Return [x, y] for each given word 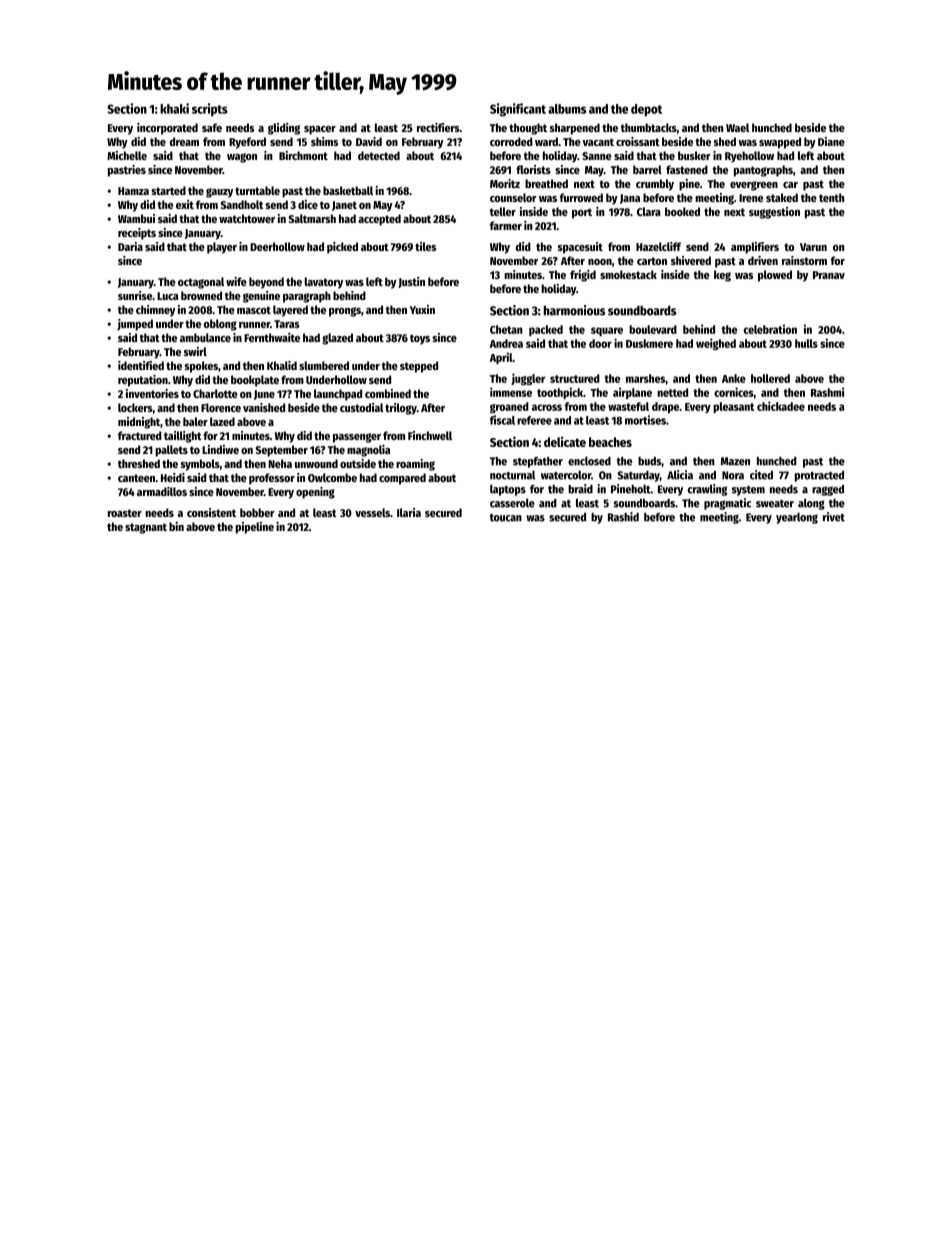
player [222, 248]
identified [141, 365]
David [369, 141]
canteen [136, 478]
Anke [734, 378]
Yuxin [422, 309]
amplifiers [755, 248]
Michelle [127, 155]
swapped [780, 143]
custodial [361, 407]
